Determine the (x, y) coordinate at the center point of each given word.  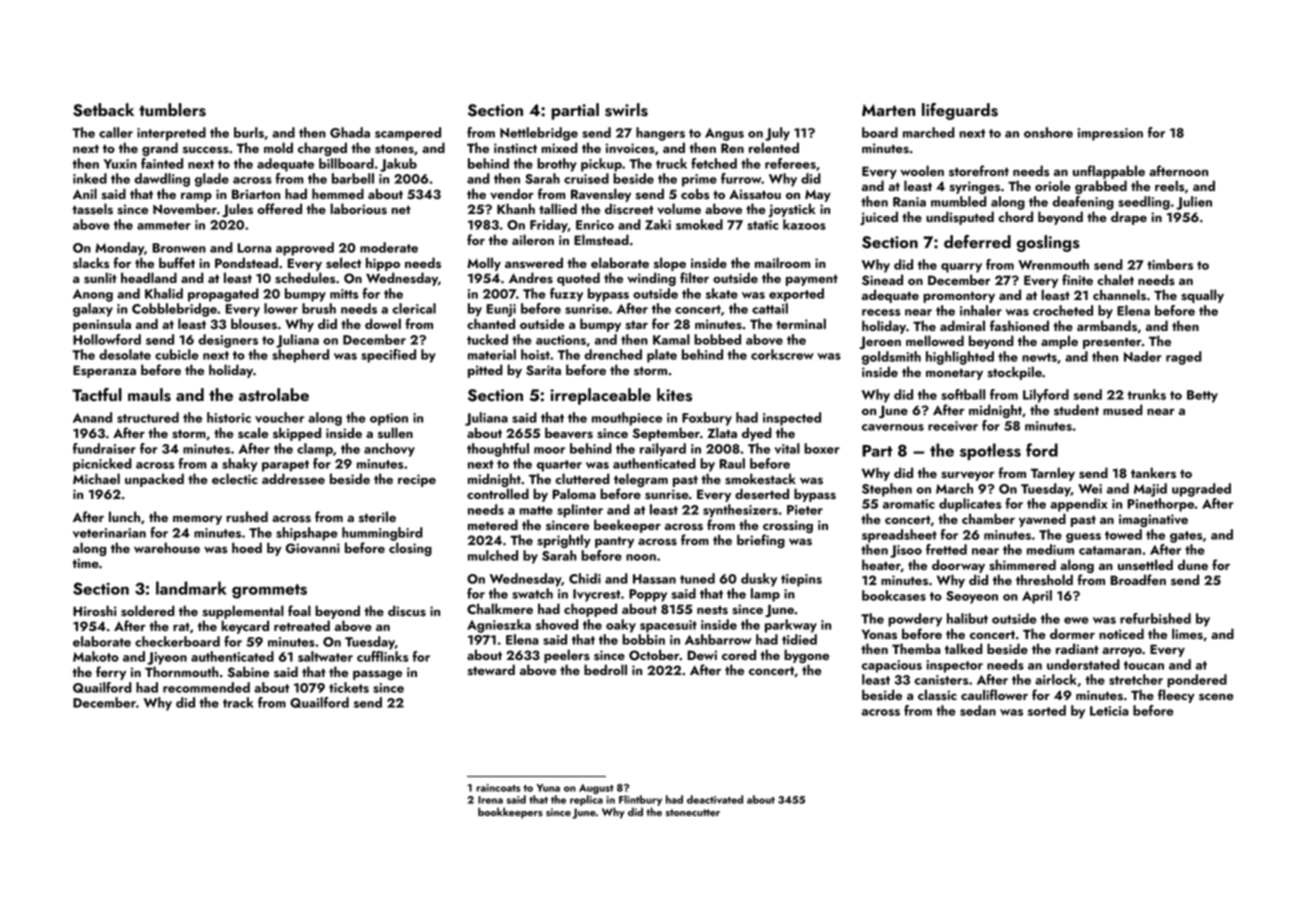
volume (679, 208)
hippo (383, 264)
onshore (1048, 132)
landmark (191, 588)
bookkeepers (510, 813)
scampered (408, 134)
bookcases (894, 595)
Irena (490, 800)
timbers (1170, 264)
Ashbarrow (718, 639)
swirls (626, 110)
